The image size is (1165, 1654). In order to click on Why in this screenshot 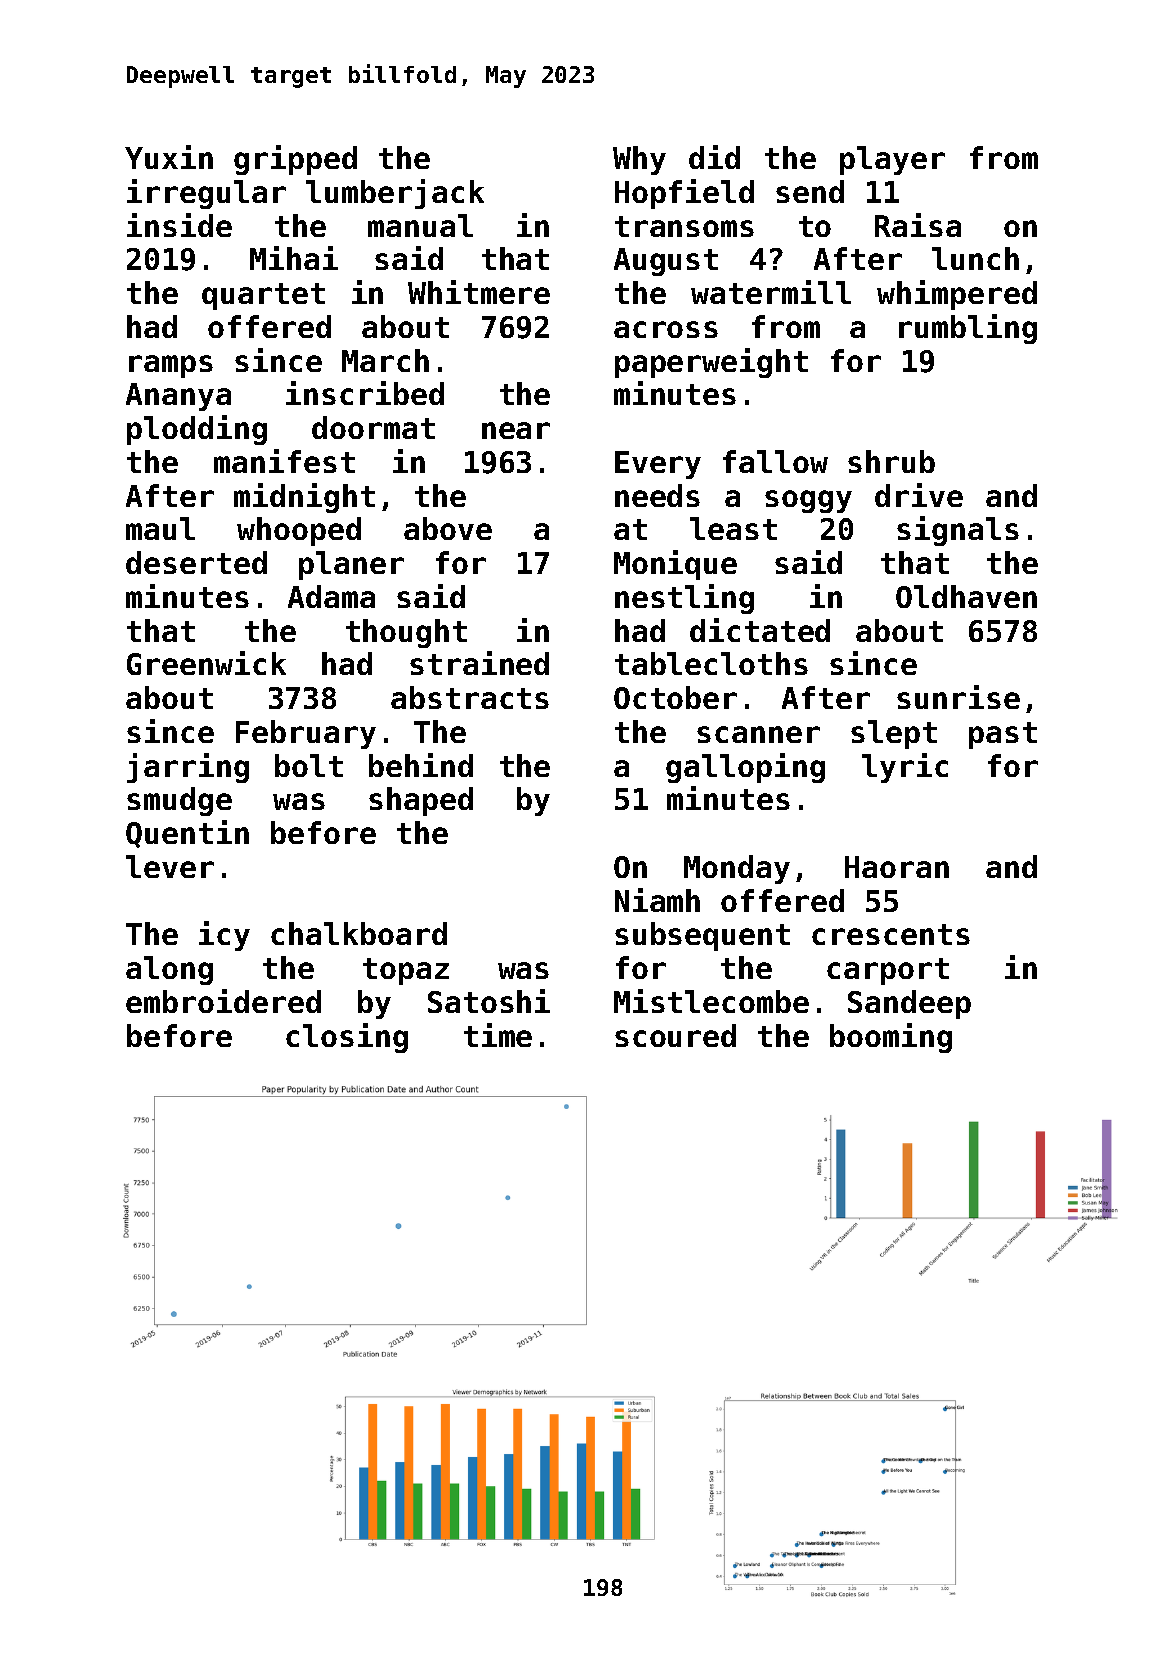, I will do `click(639, 160)`.
